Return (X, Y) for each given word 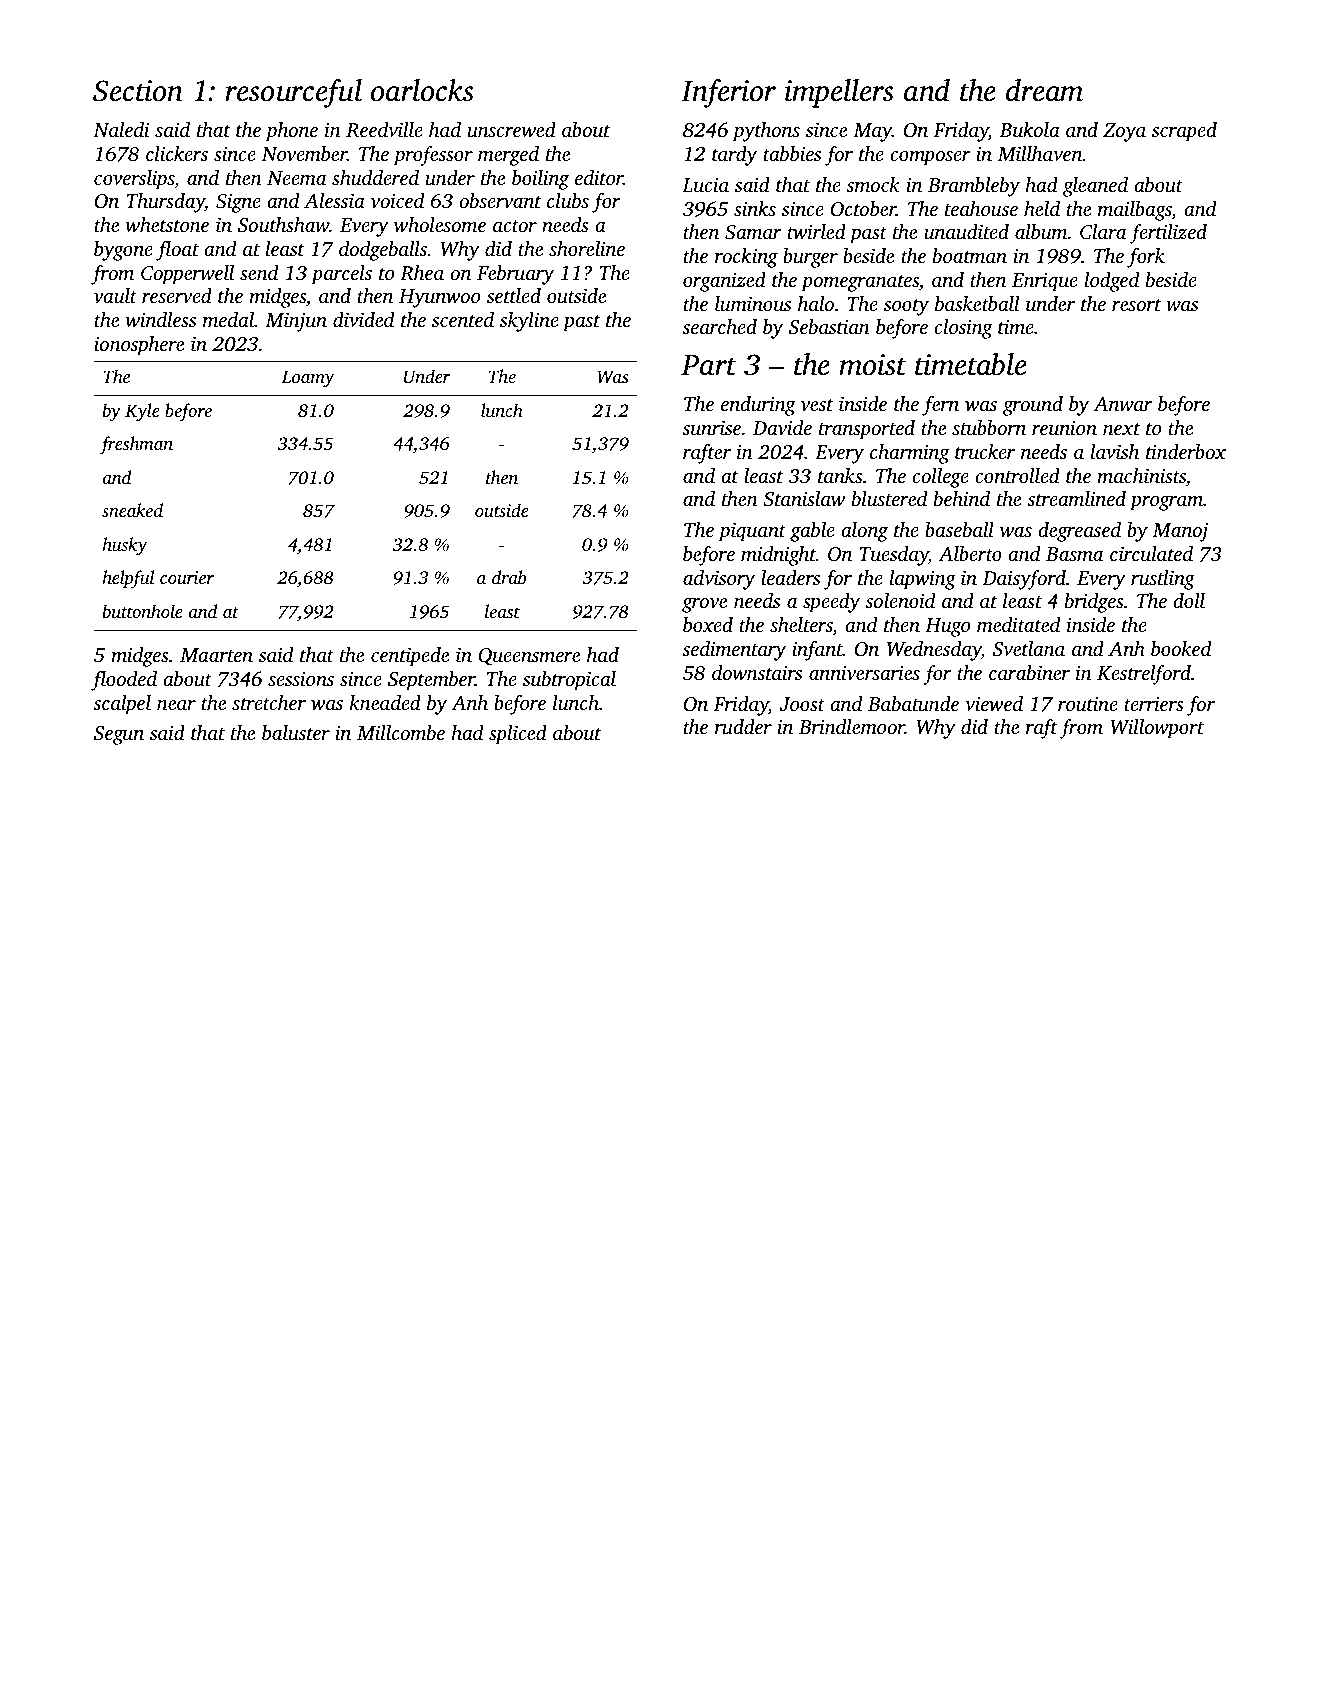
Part (709, 365)
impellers (839, 93)
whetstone (167, 224)
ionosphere (139, 346)
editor (599, 177)
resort (1136, 305)
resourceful (293, 93)
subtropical (569, 681)
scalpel (122, 705)
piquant (752, 532)
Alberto (970, 553)
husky (125, 546)
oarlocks (422, 90)
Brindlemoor (852, 726)
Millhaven (1040, 153)
